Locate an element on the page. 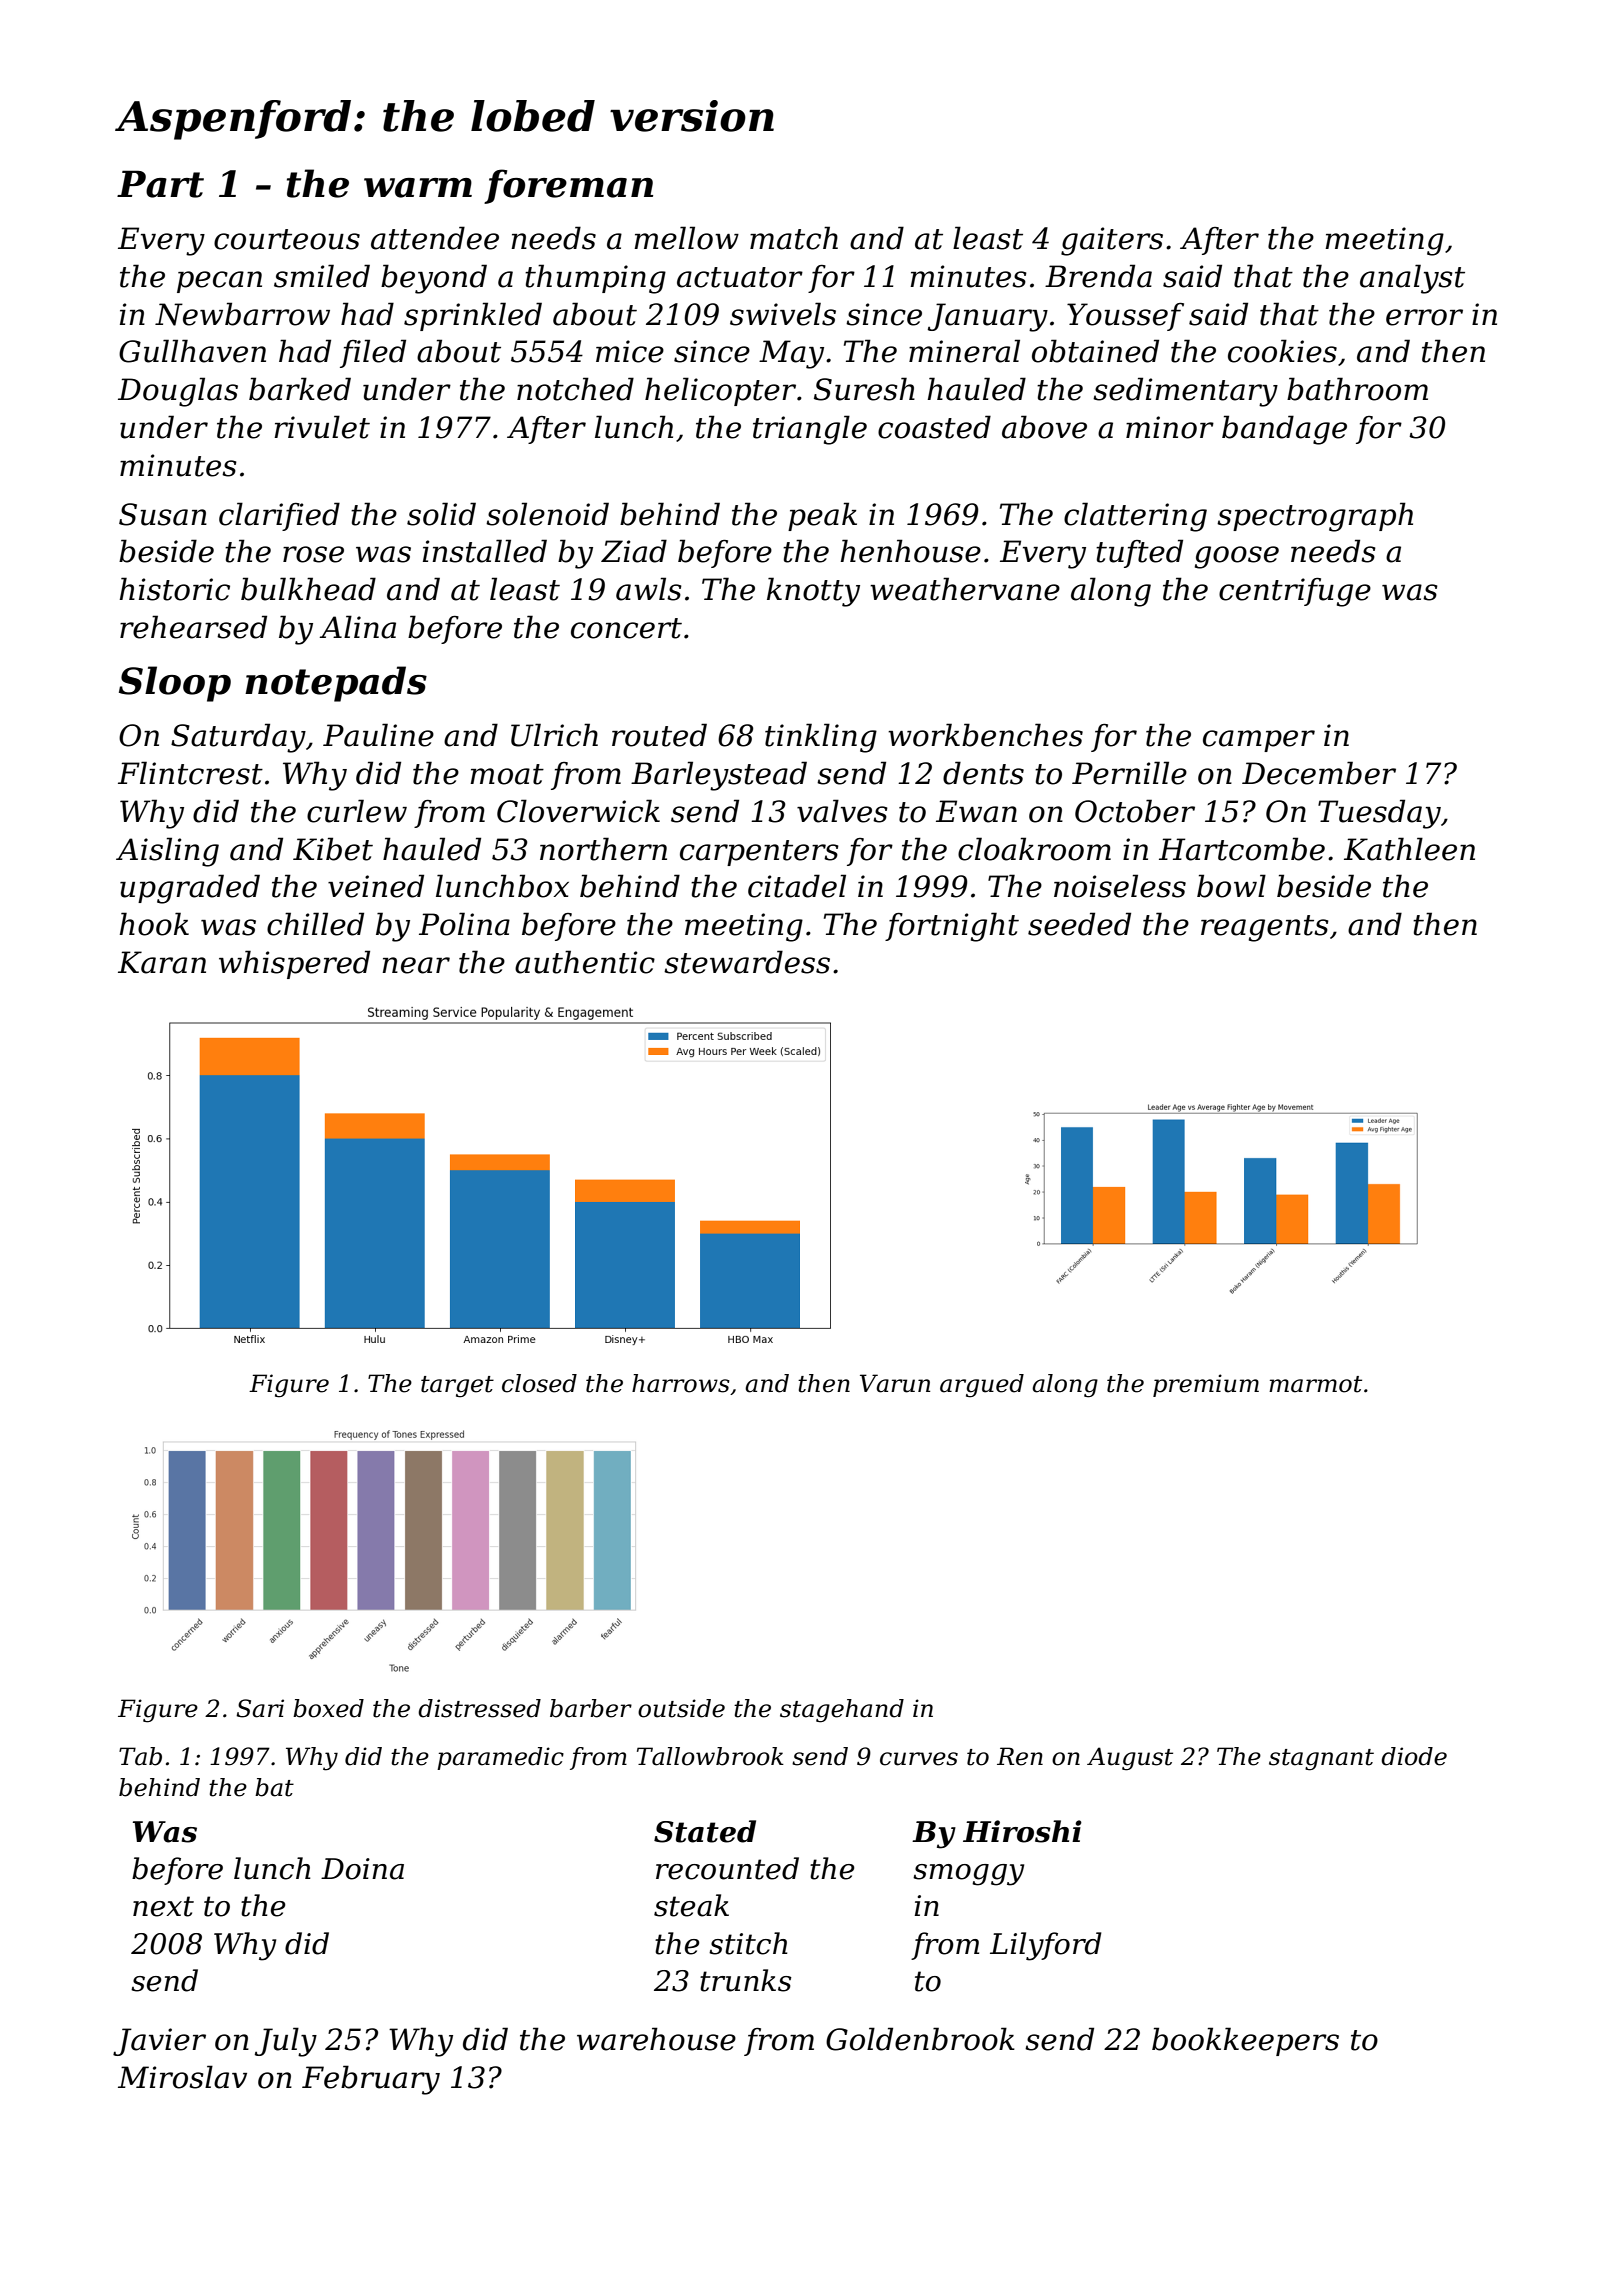  target is located at coordinates (457, 1387).
